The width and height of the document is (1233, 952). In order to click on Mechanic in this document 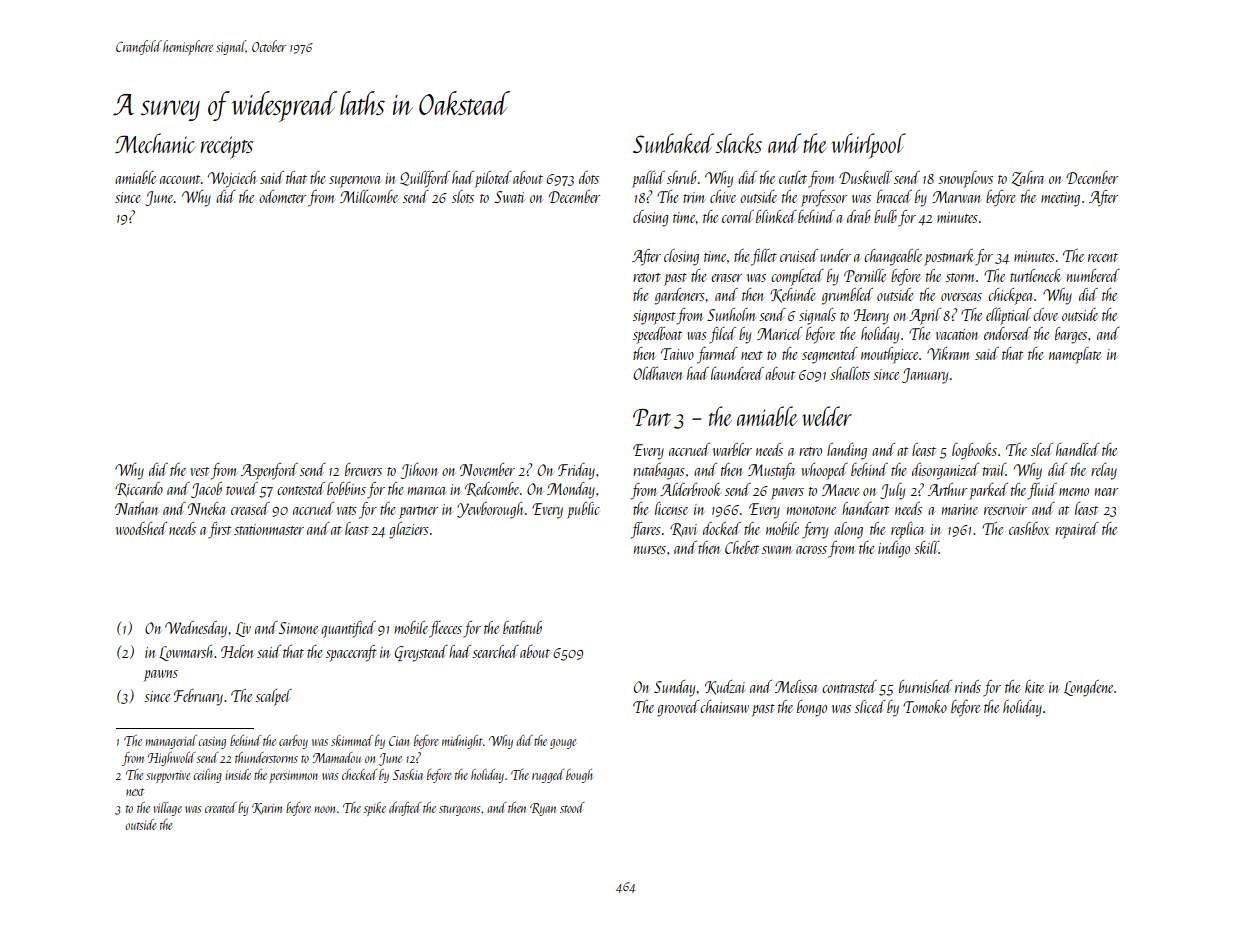, I will do `click(155, 143)`.
